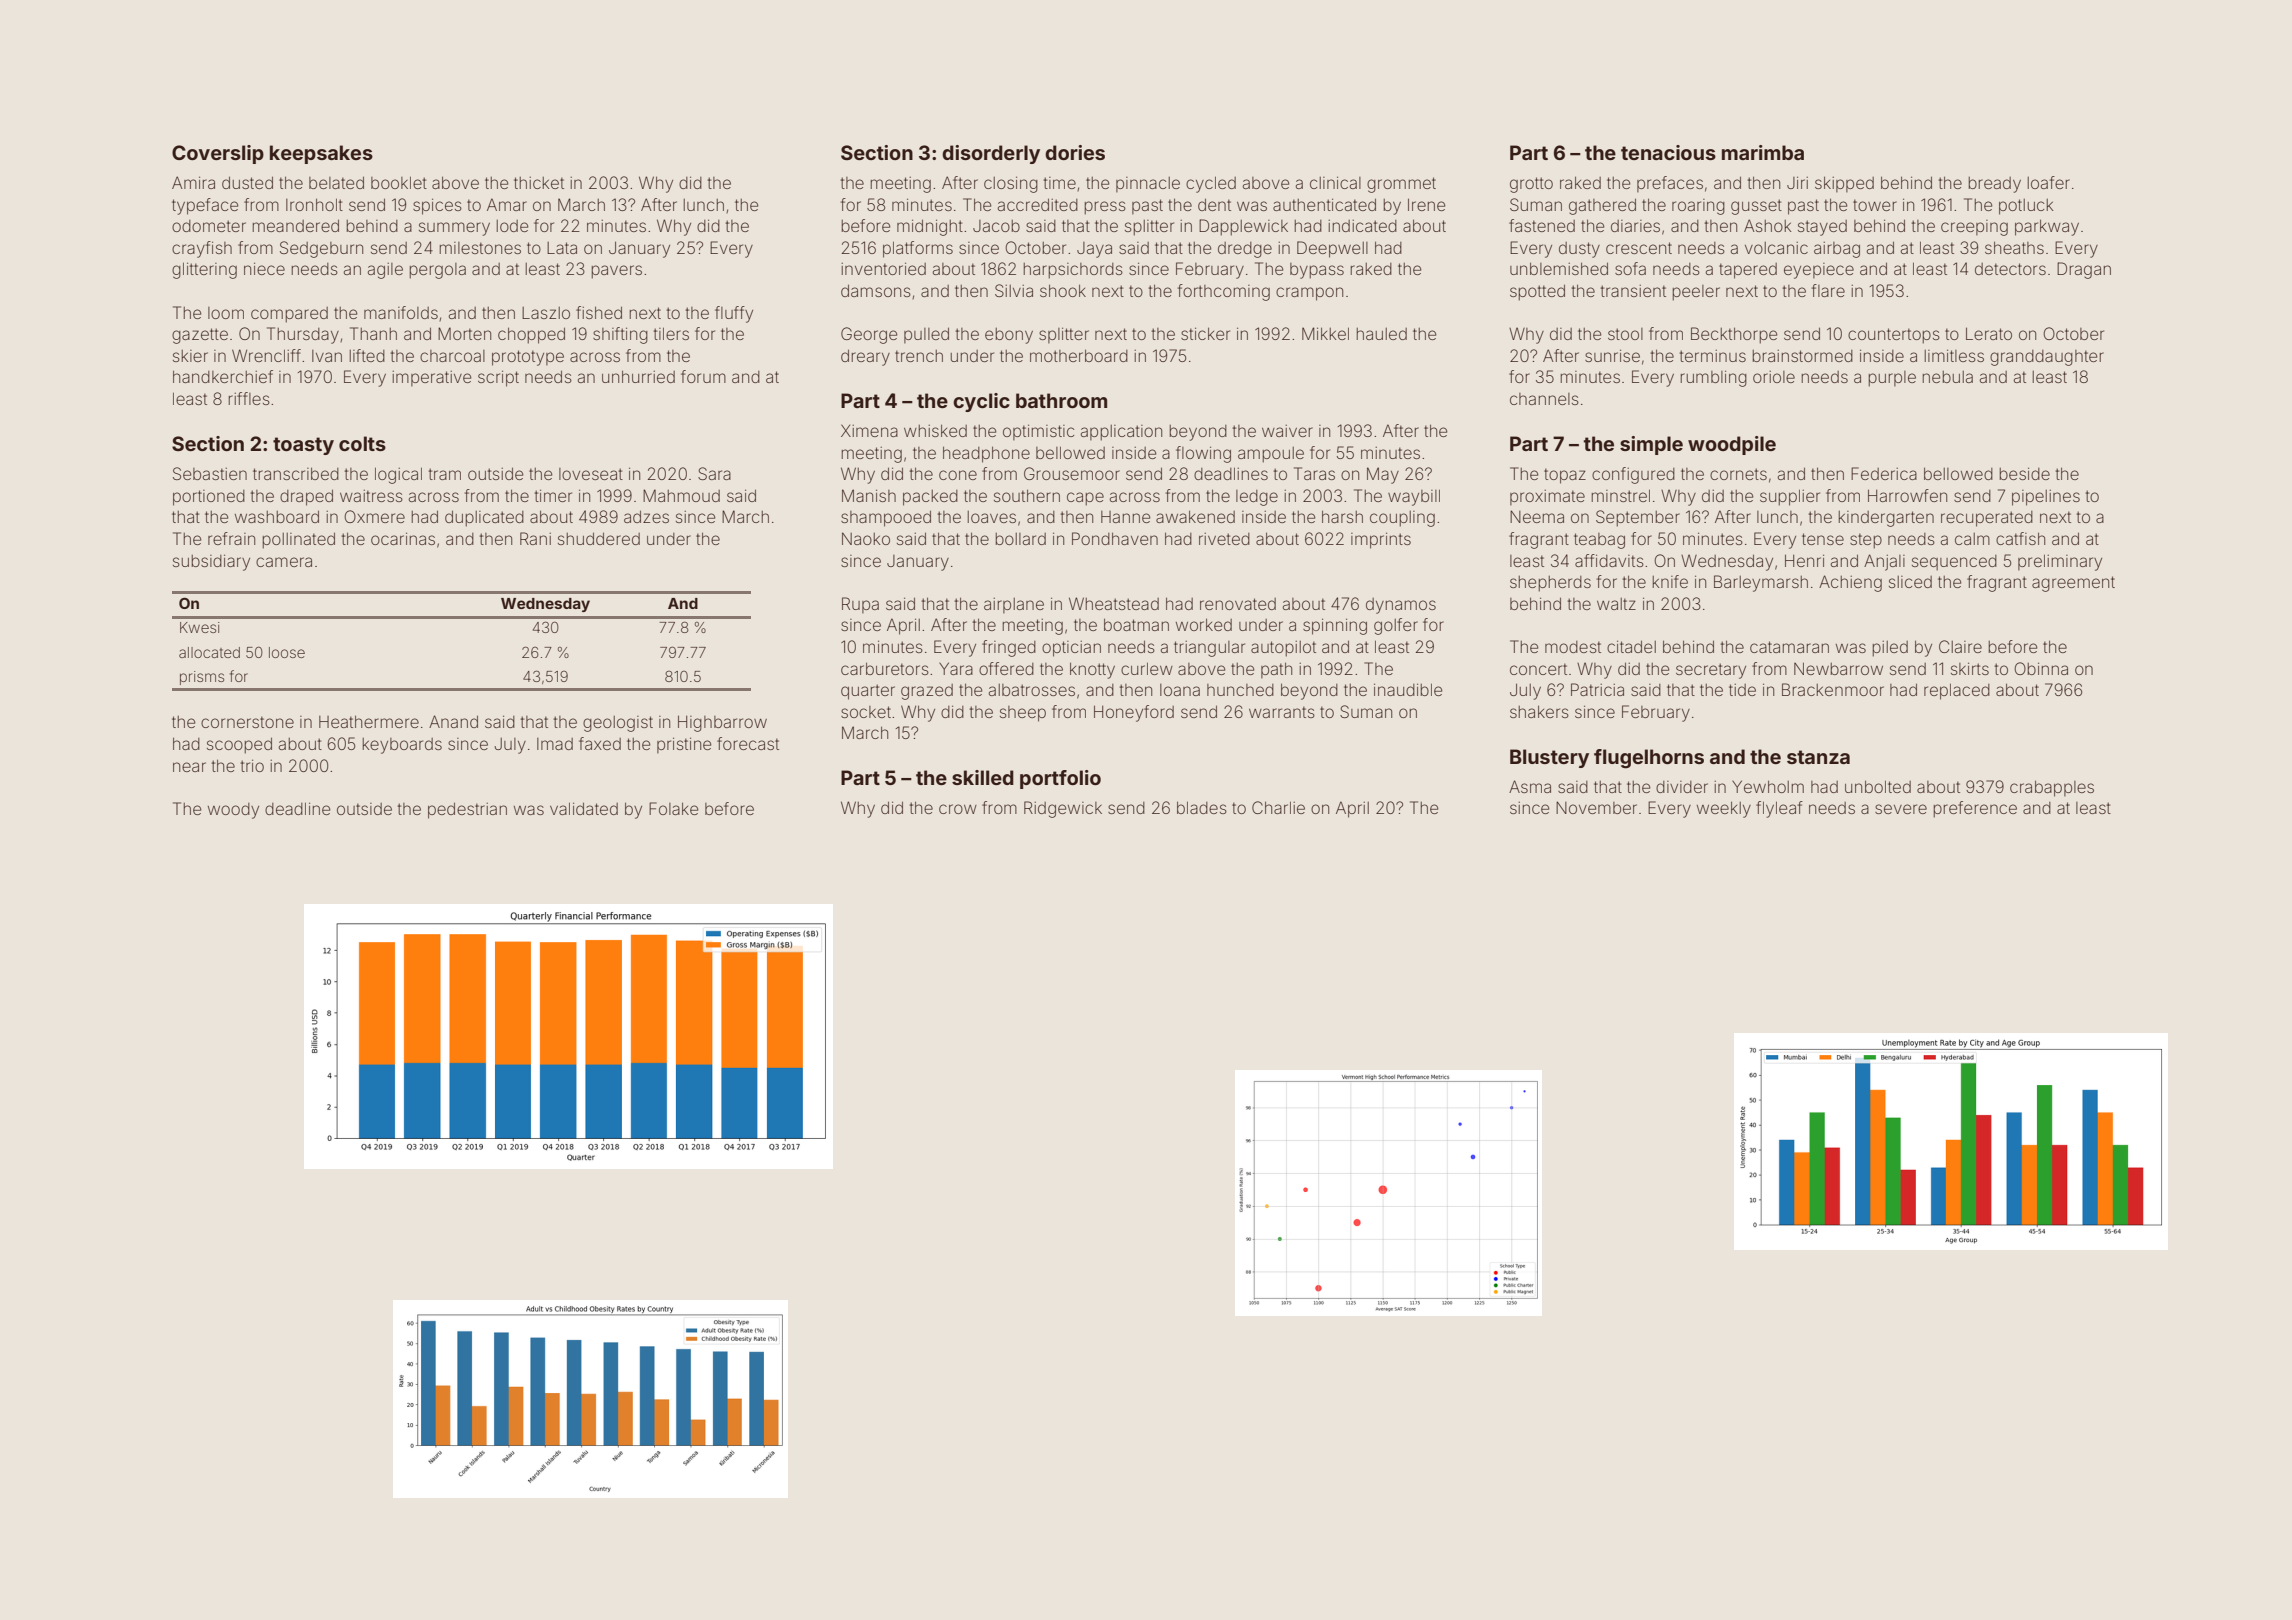  I want to click on waiver, so click(1287, 431).
